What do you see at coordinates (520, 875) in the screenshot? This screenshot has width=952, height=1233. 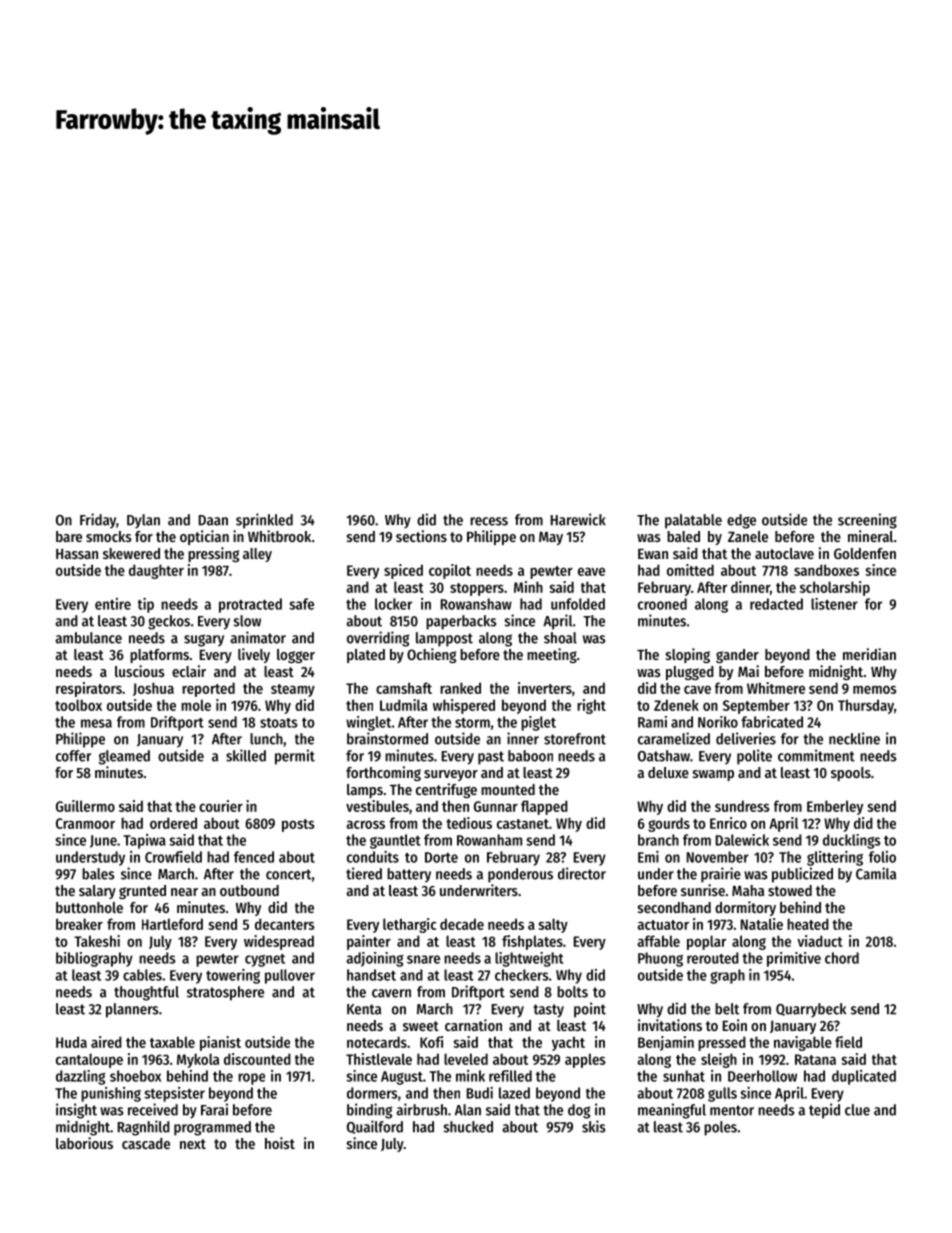 I see `ponderous` at bounding box center [520, 875].
